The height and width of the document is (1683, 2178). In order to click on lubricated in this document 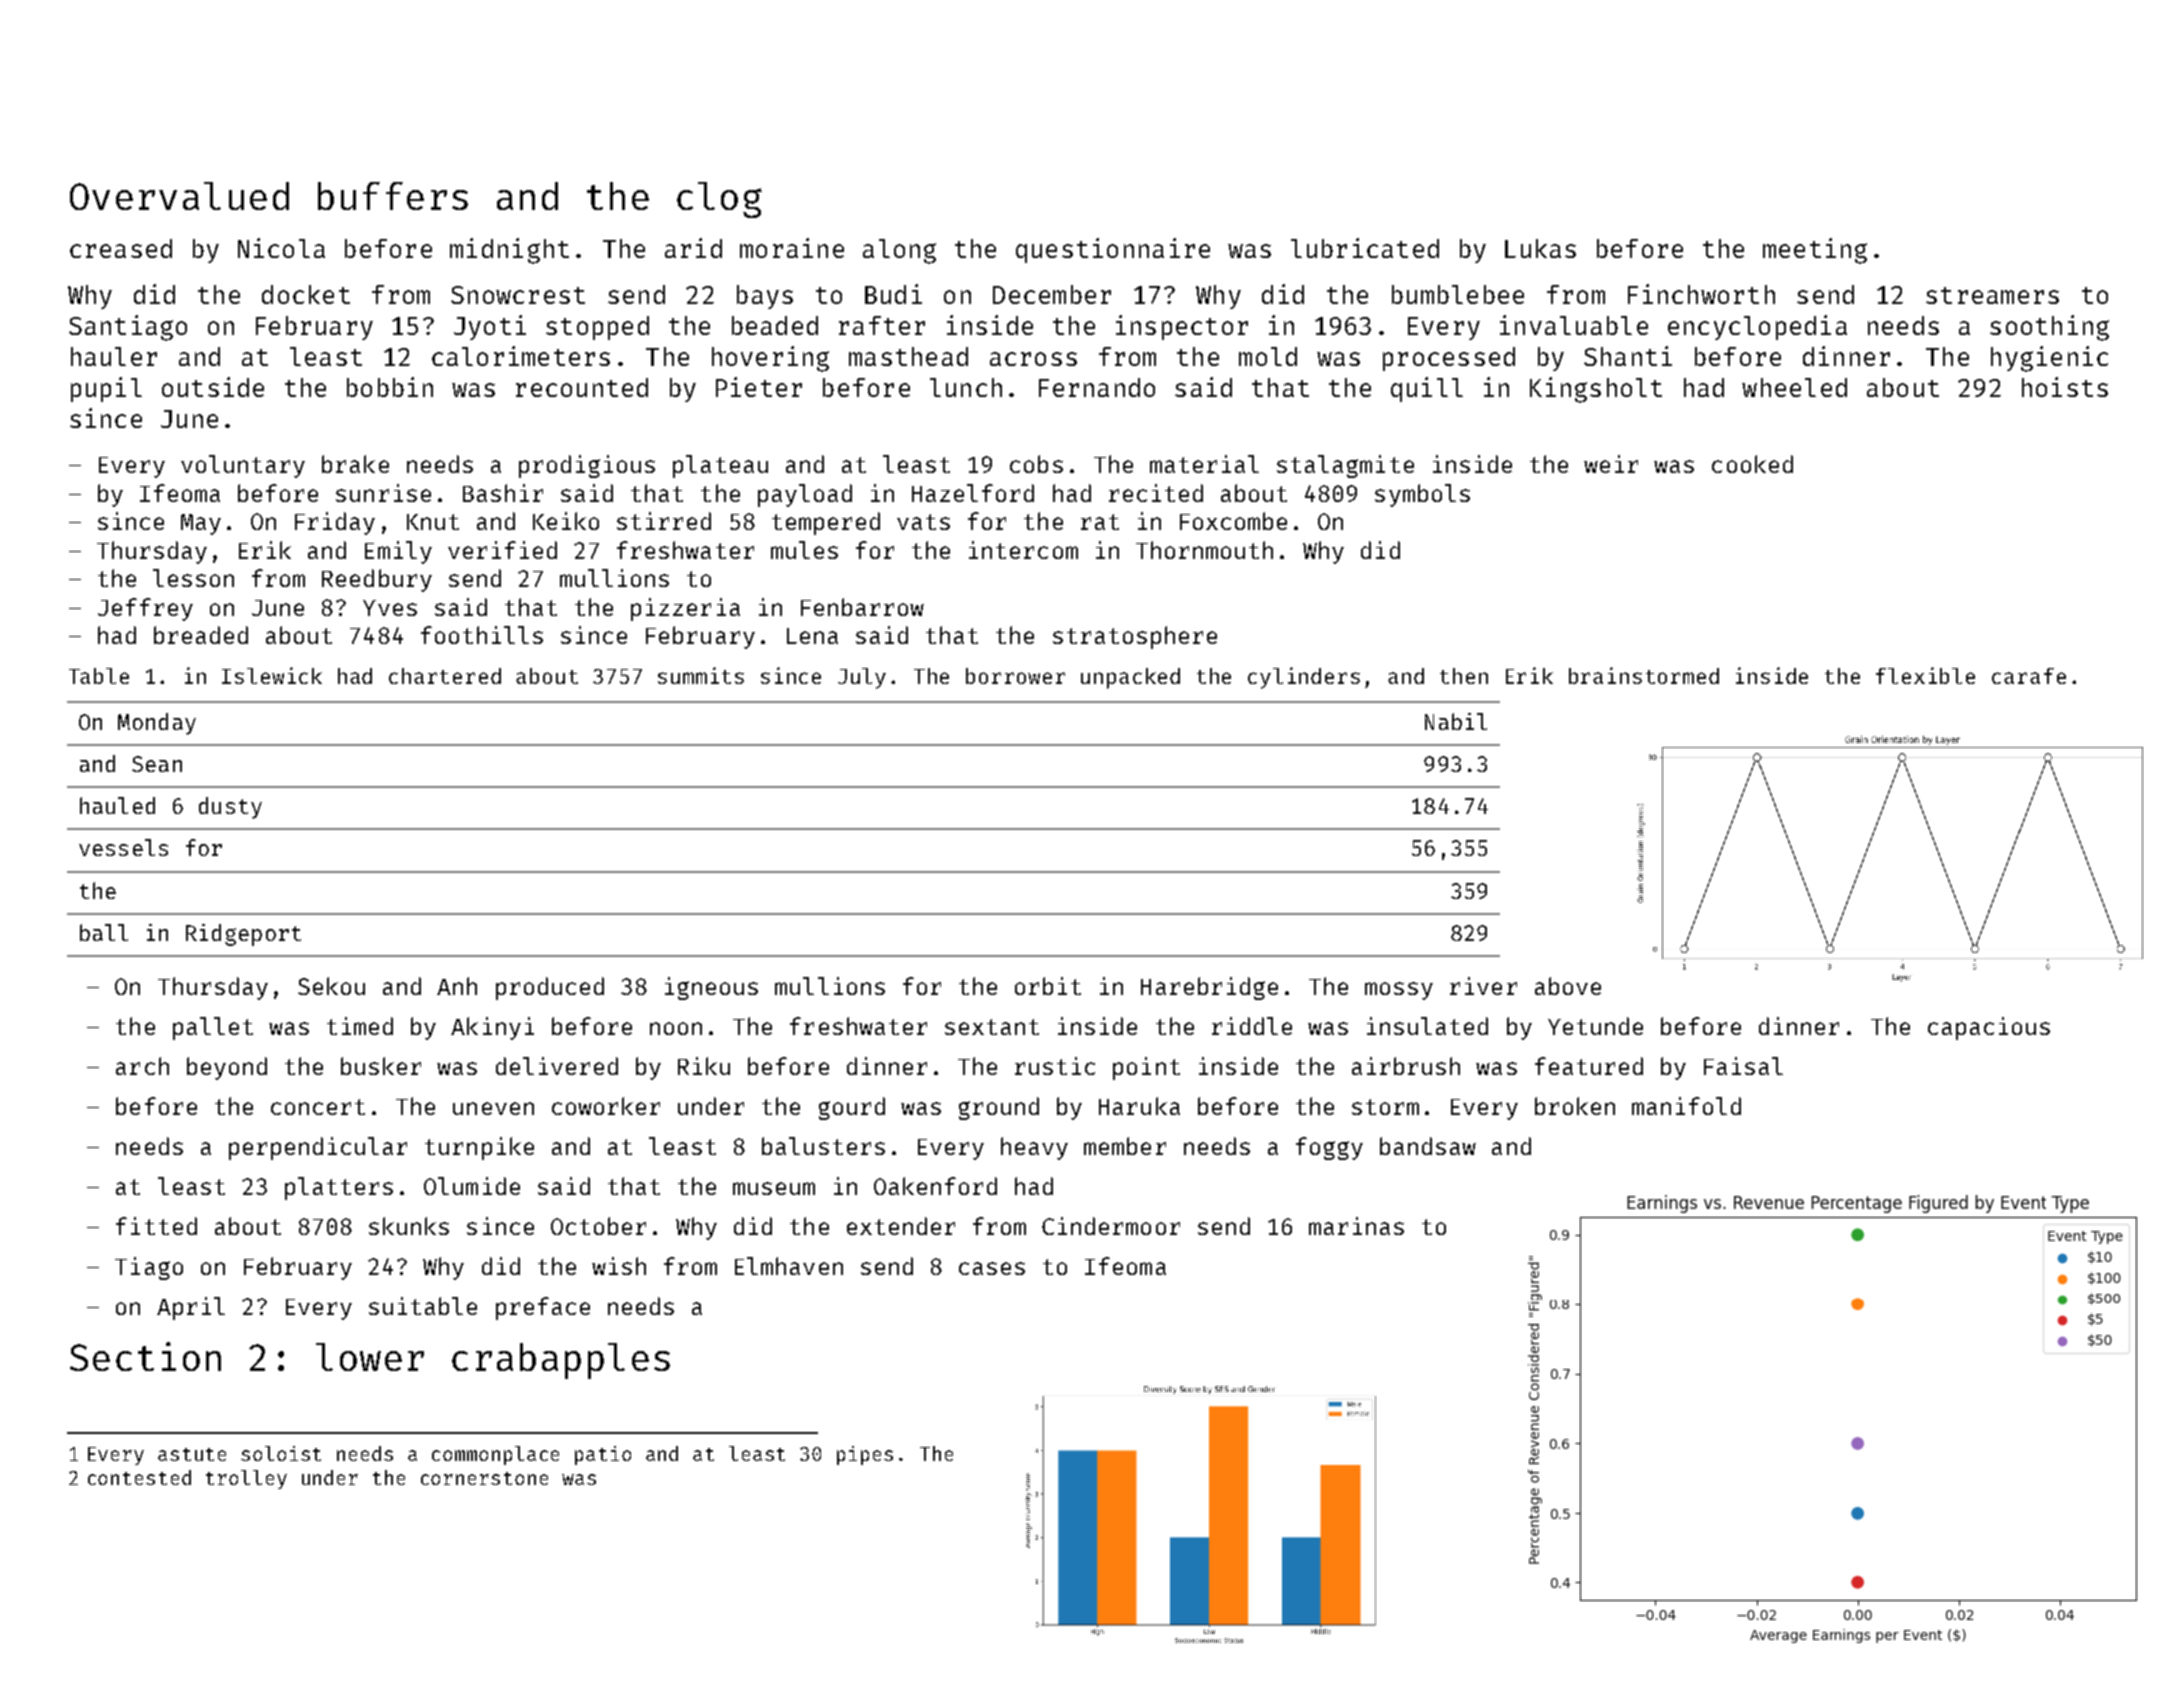, I will do `click(1365, 248)`.
